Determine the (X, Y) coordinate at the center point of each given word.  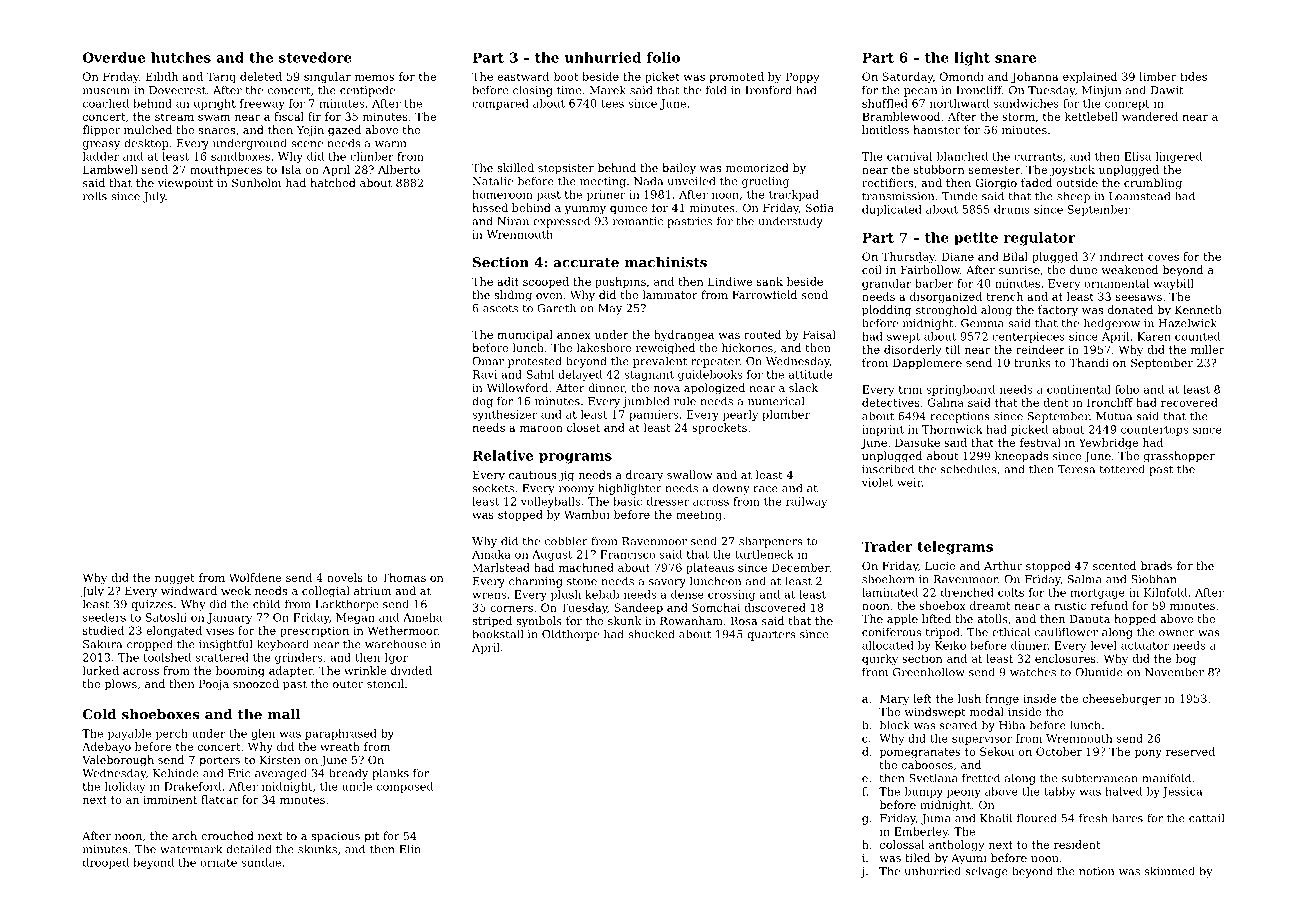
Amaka (491, 554)
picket (662, 77)
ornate (218, 863)
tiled (917, 857)
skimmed (1169, 871)
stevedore (315, 57)
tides (1193, 76)
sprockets (719, 428)
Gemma (982, 323)
